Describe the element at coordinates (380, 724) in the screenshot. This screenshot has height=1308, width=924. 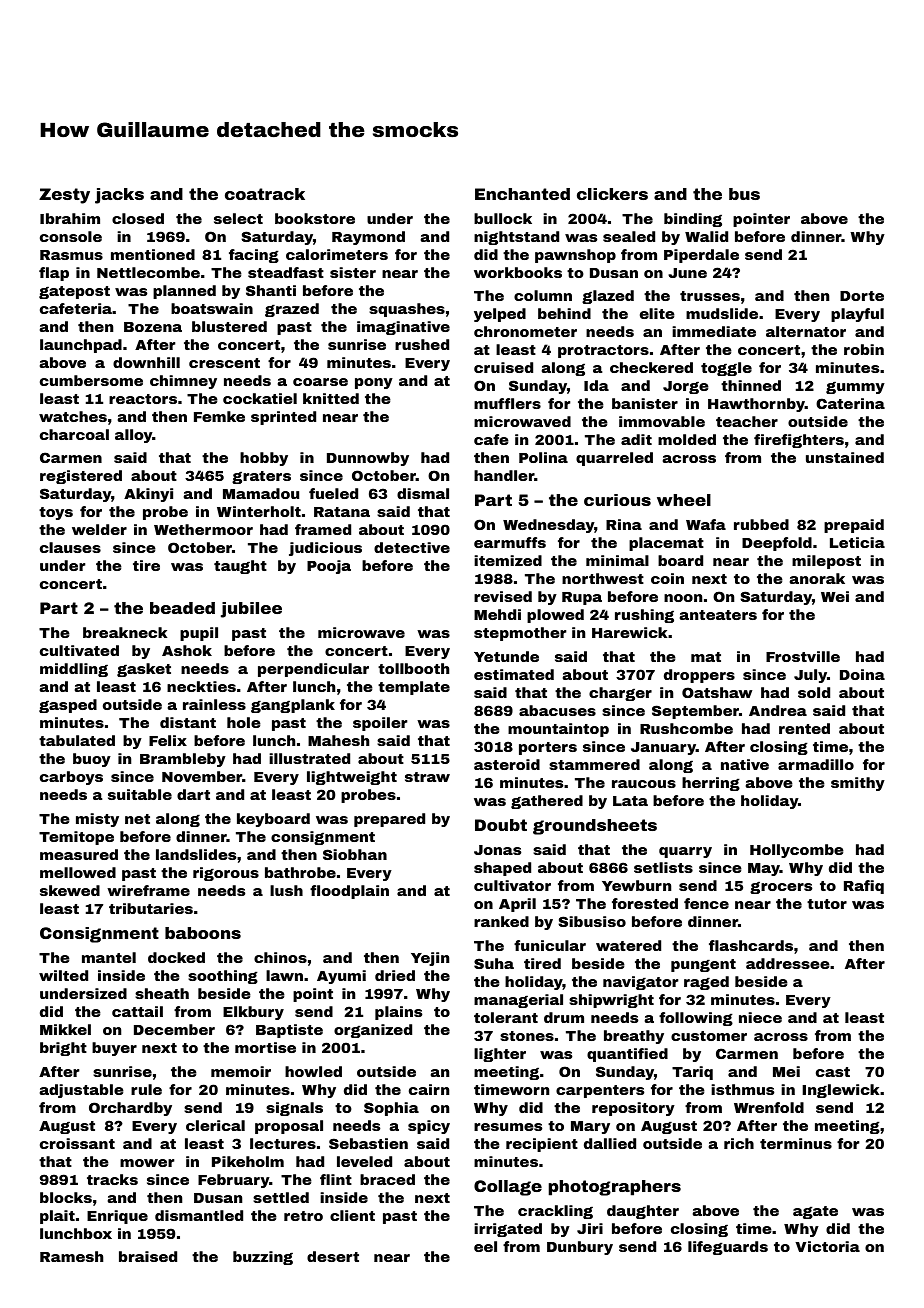
I see `spoiler` at that location.
